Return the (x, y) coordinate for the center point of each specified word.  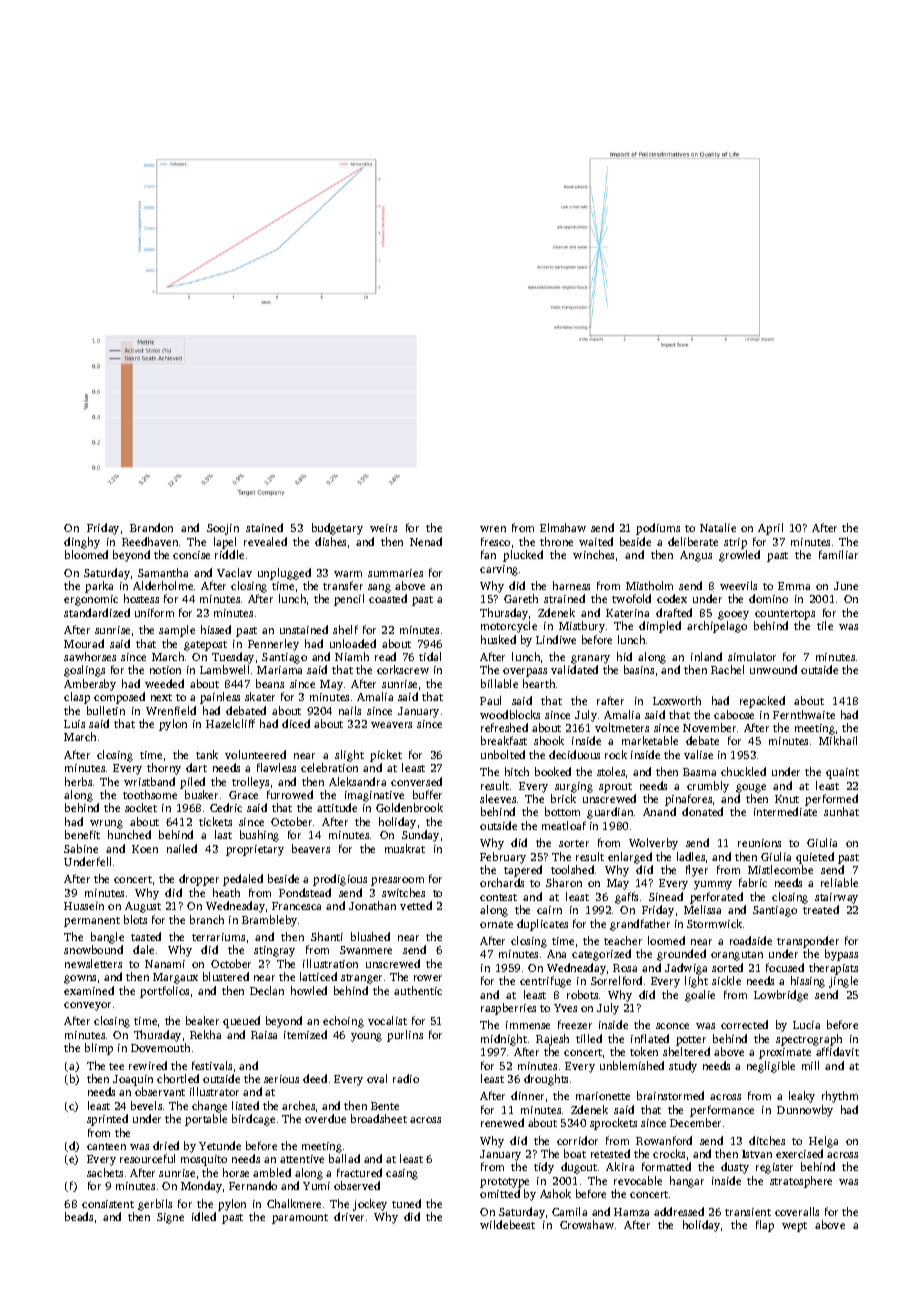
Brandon (151, 527)
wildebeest (507, 1224)
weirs (383, 528)
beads (79, 1216)
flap (765, 1226)
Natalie (718, 527)
